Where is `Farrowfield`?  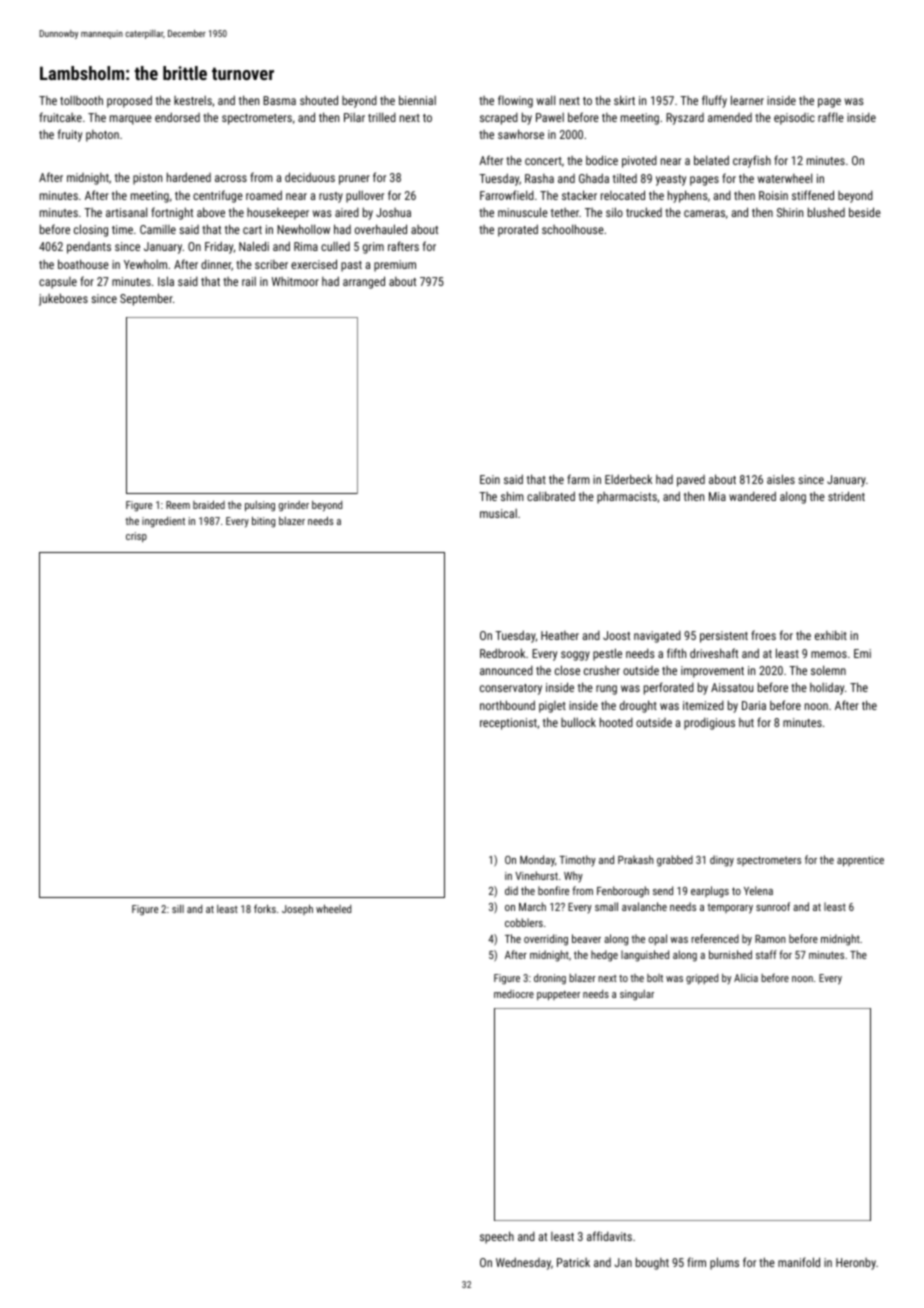 Farrowfield is located at coordinates (507, 195).
